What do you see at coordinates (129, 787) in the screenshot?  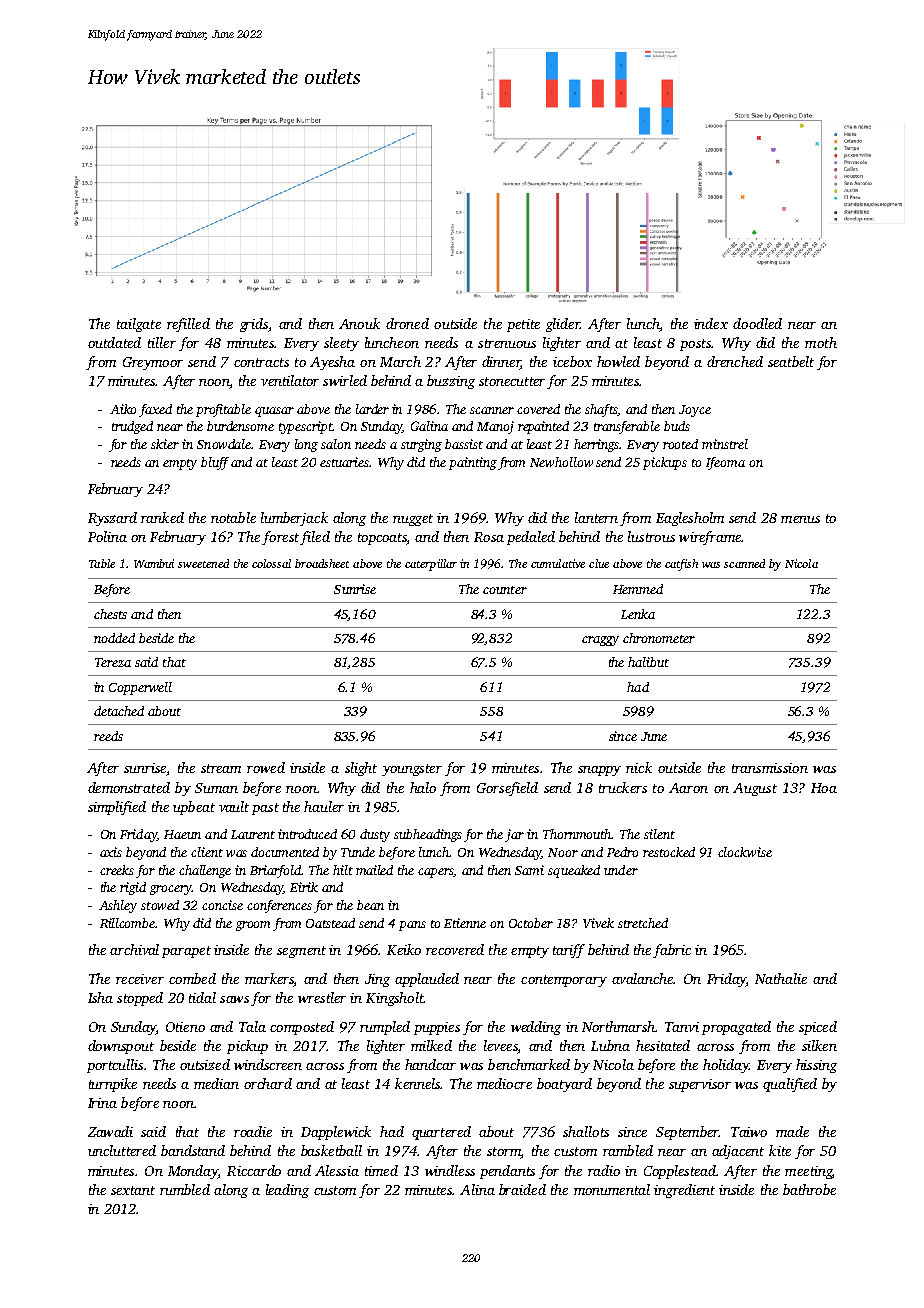 I see `demonstrated` at bounding box center [129, 787].
